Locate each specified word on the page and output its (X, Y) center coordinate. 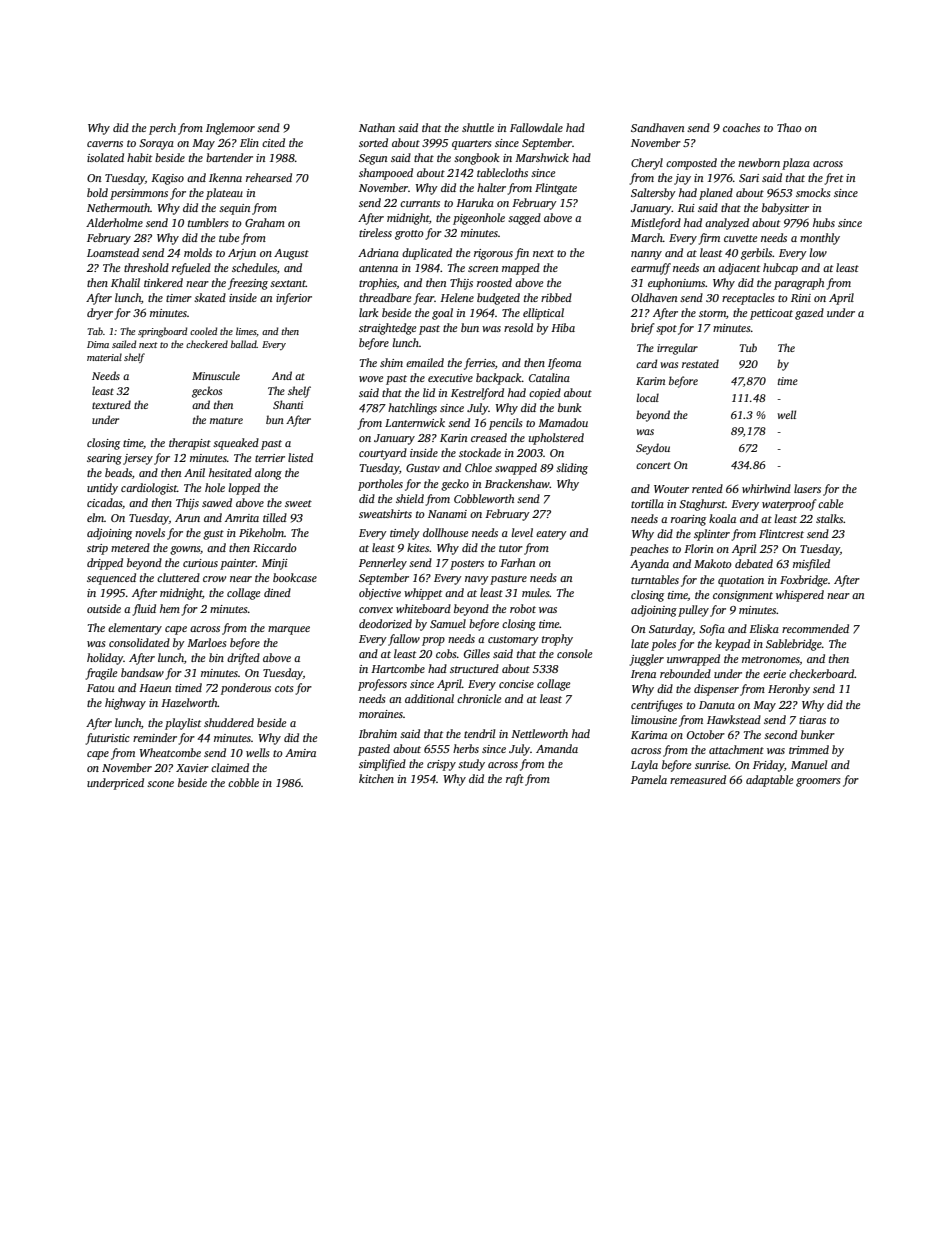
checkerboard (821, 673)
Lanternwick (415, 422)
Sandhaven (657, 127)
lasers (807, 488)
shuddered (229, 722)
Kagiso (167, 179)
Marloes (207, 642)
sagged (524, 219)
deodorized (385, 623)
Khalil (125, 282)
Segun (373, 159)
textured (111, 404)
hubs (824, 222)
